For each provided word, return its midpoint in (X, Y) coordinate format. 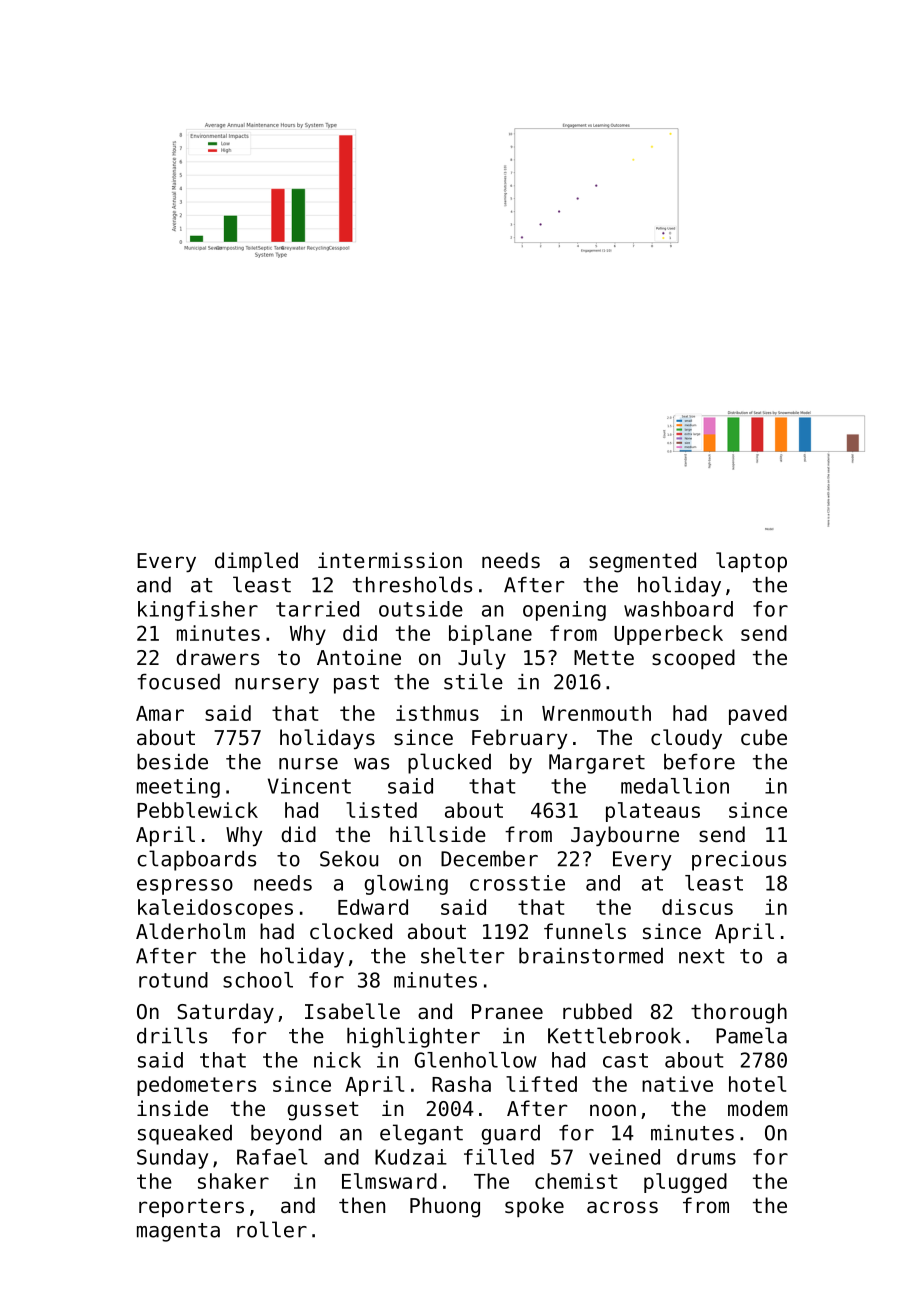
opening (564, 611)
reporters (191, 1207)
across (622, 1207)
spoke (534, 1207)
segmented (642, 562)
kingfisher (198, 611)
